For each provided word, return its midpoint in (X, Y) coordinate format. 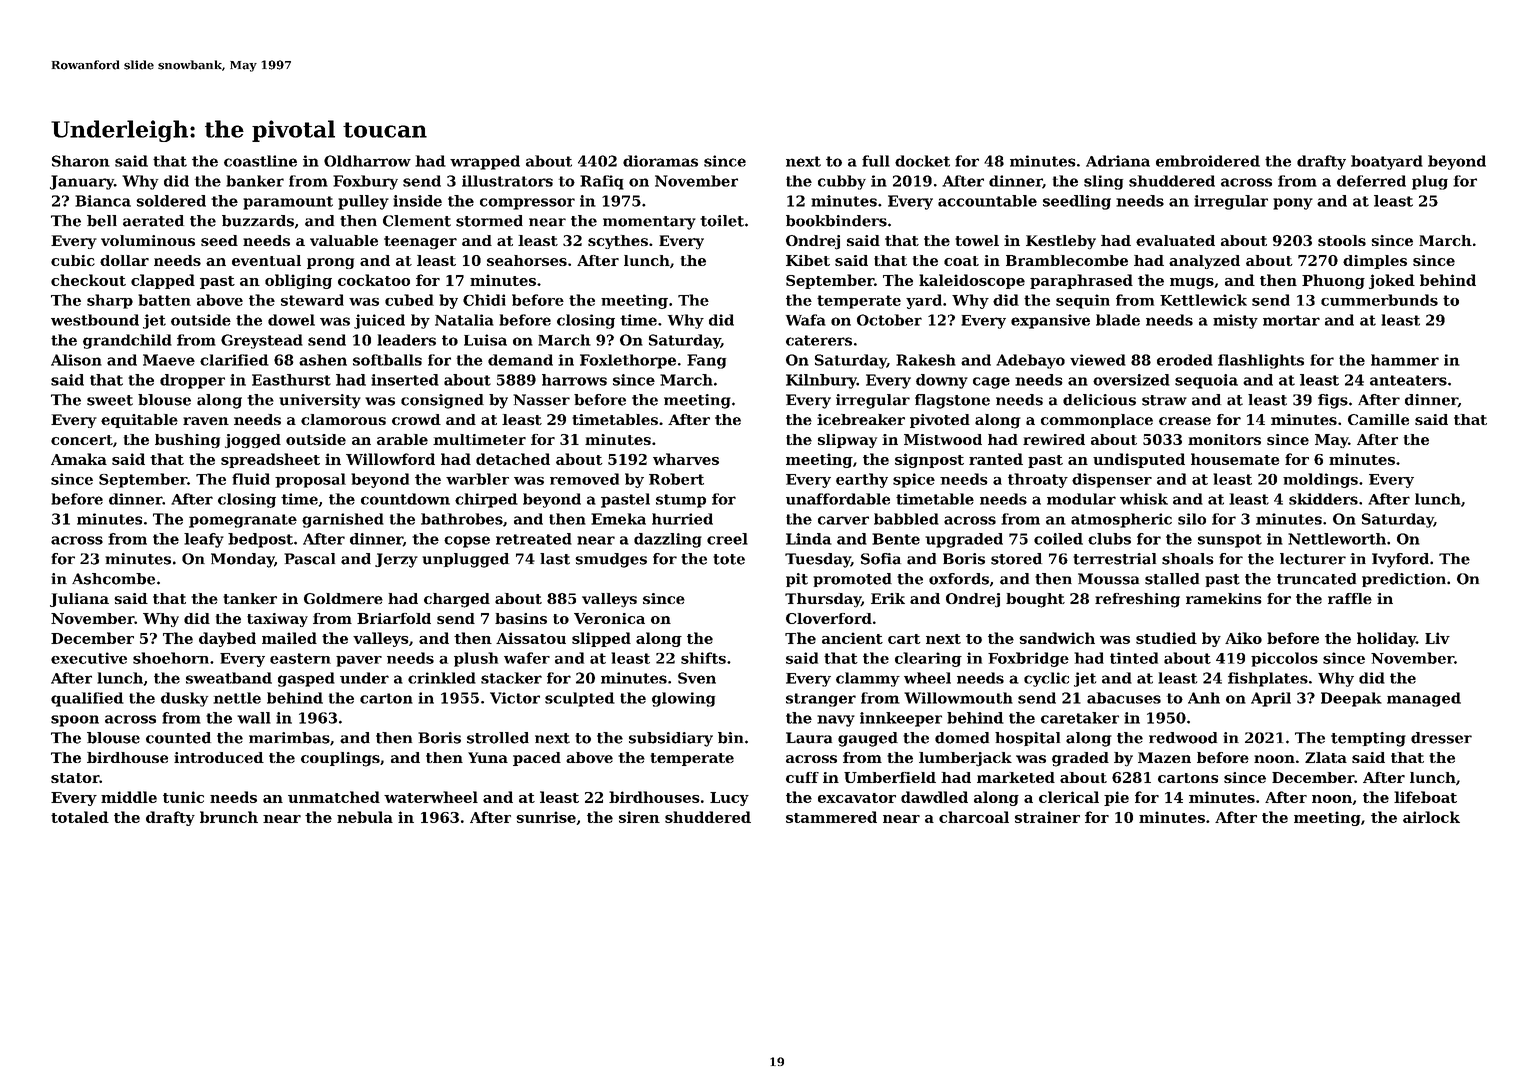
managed (1424, 699)
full (876, 161)
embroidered (1208, 161)
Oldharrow (367, 161)
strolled (498, 738)
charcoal (974, 817)
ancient (852, 638)
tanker (250, 598)
